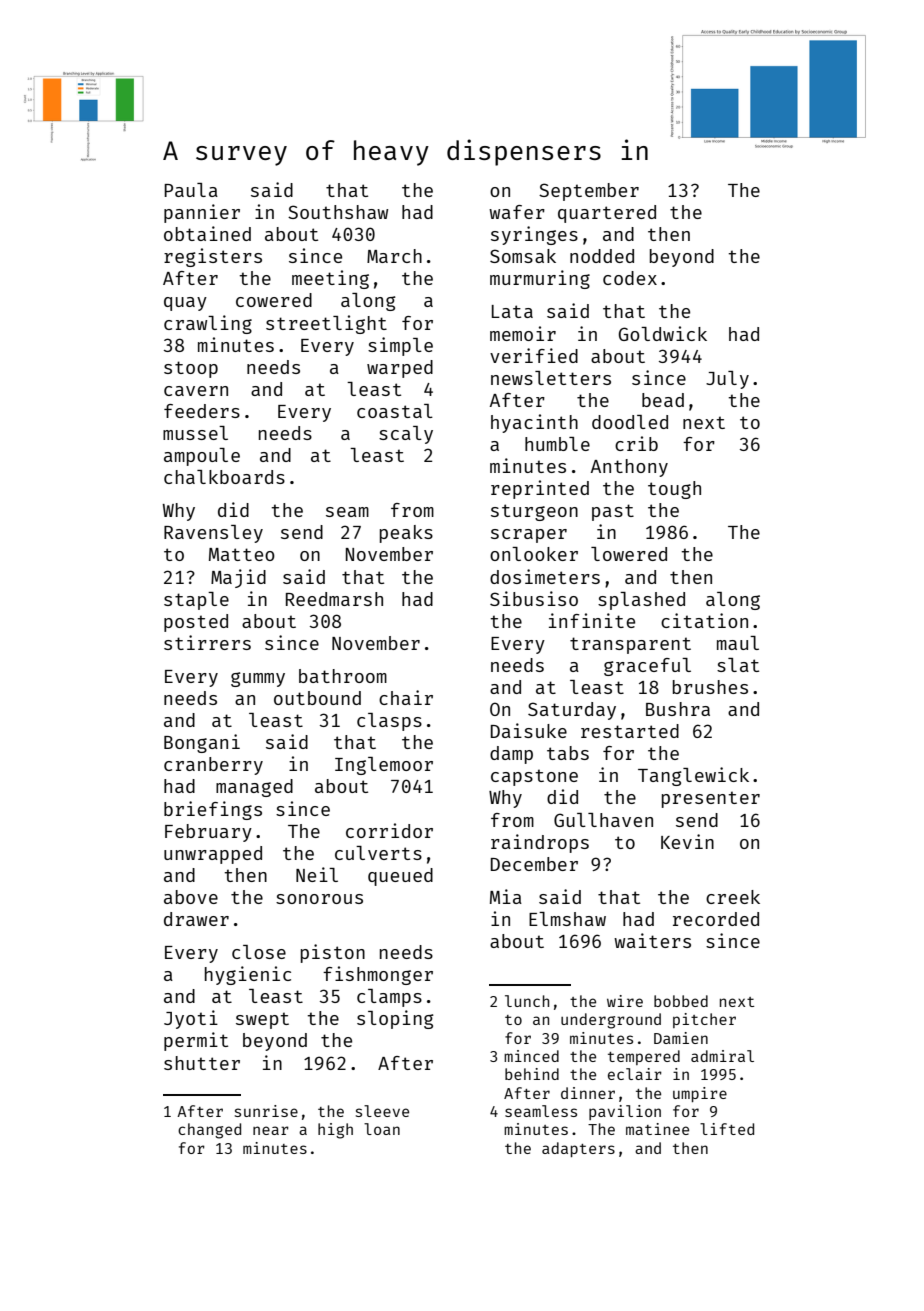 The width and height of the page is (924, 1311). What do you see at coordinates (378, 975) in the page?
I see `fishmonger` at bounding box center [378, 975].
